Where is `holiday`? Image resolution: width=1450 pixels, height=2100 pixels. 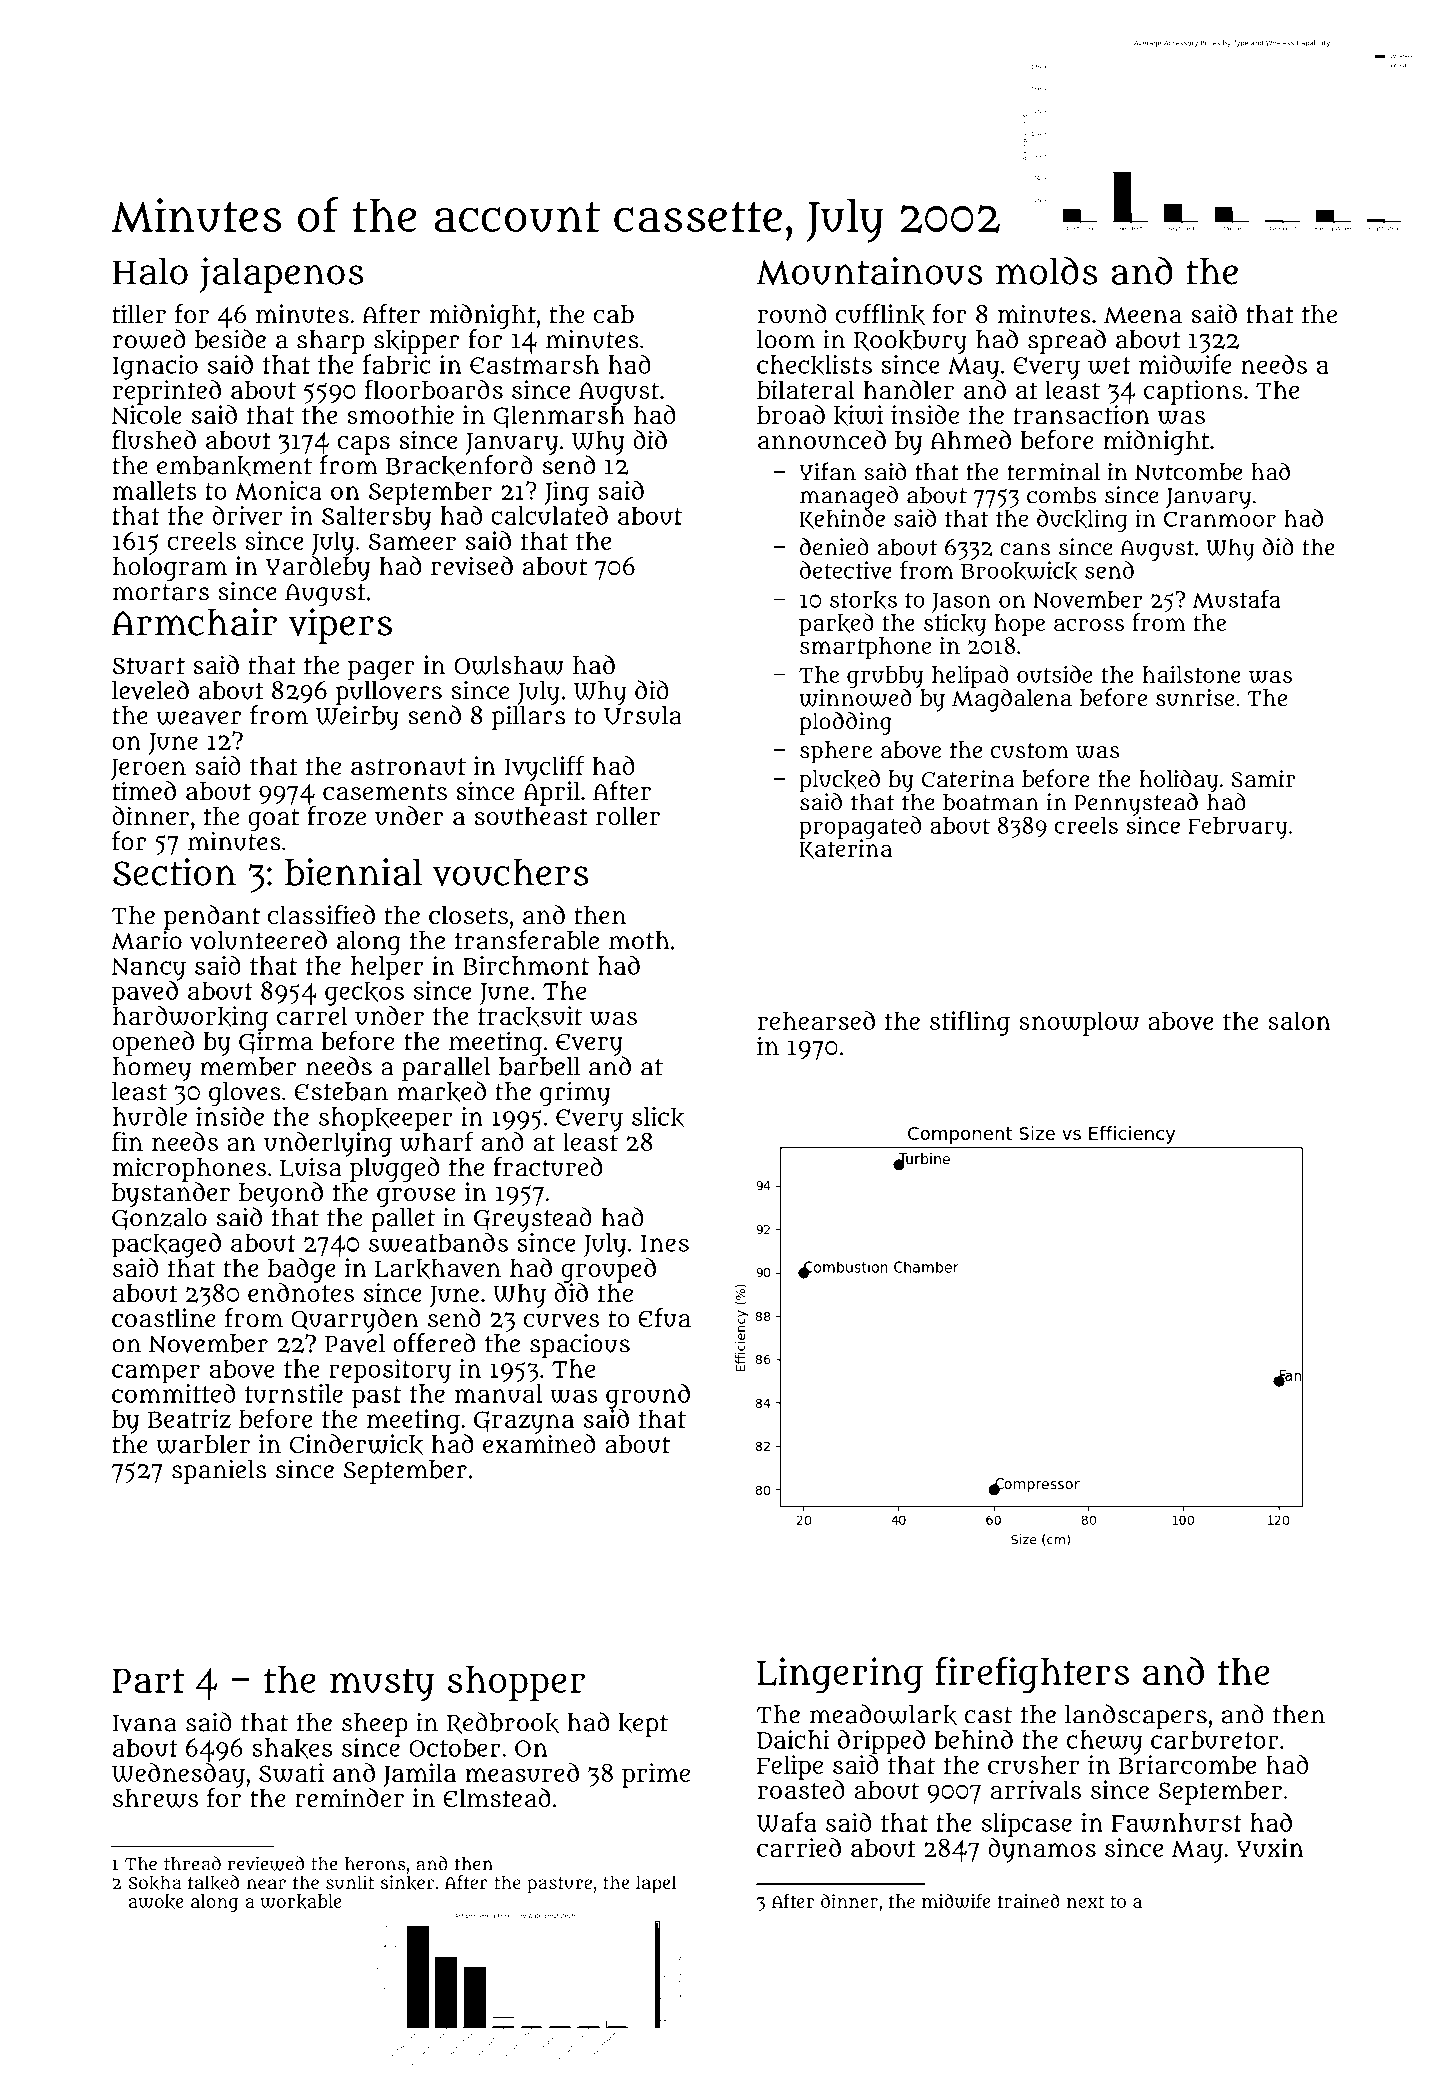 holiday is located at coordinates (1179, 781).
